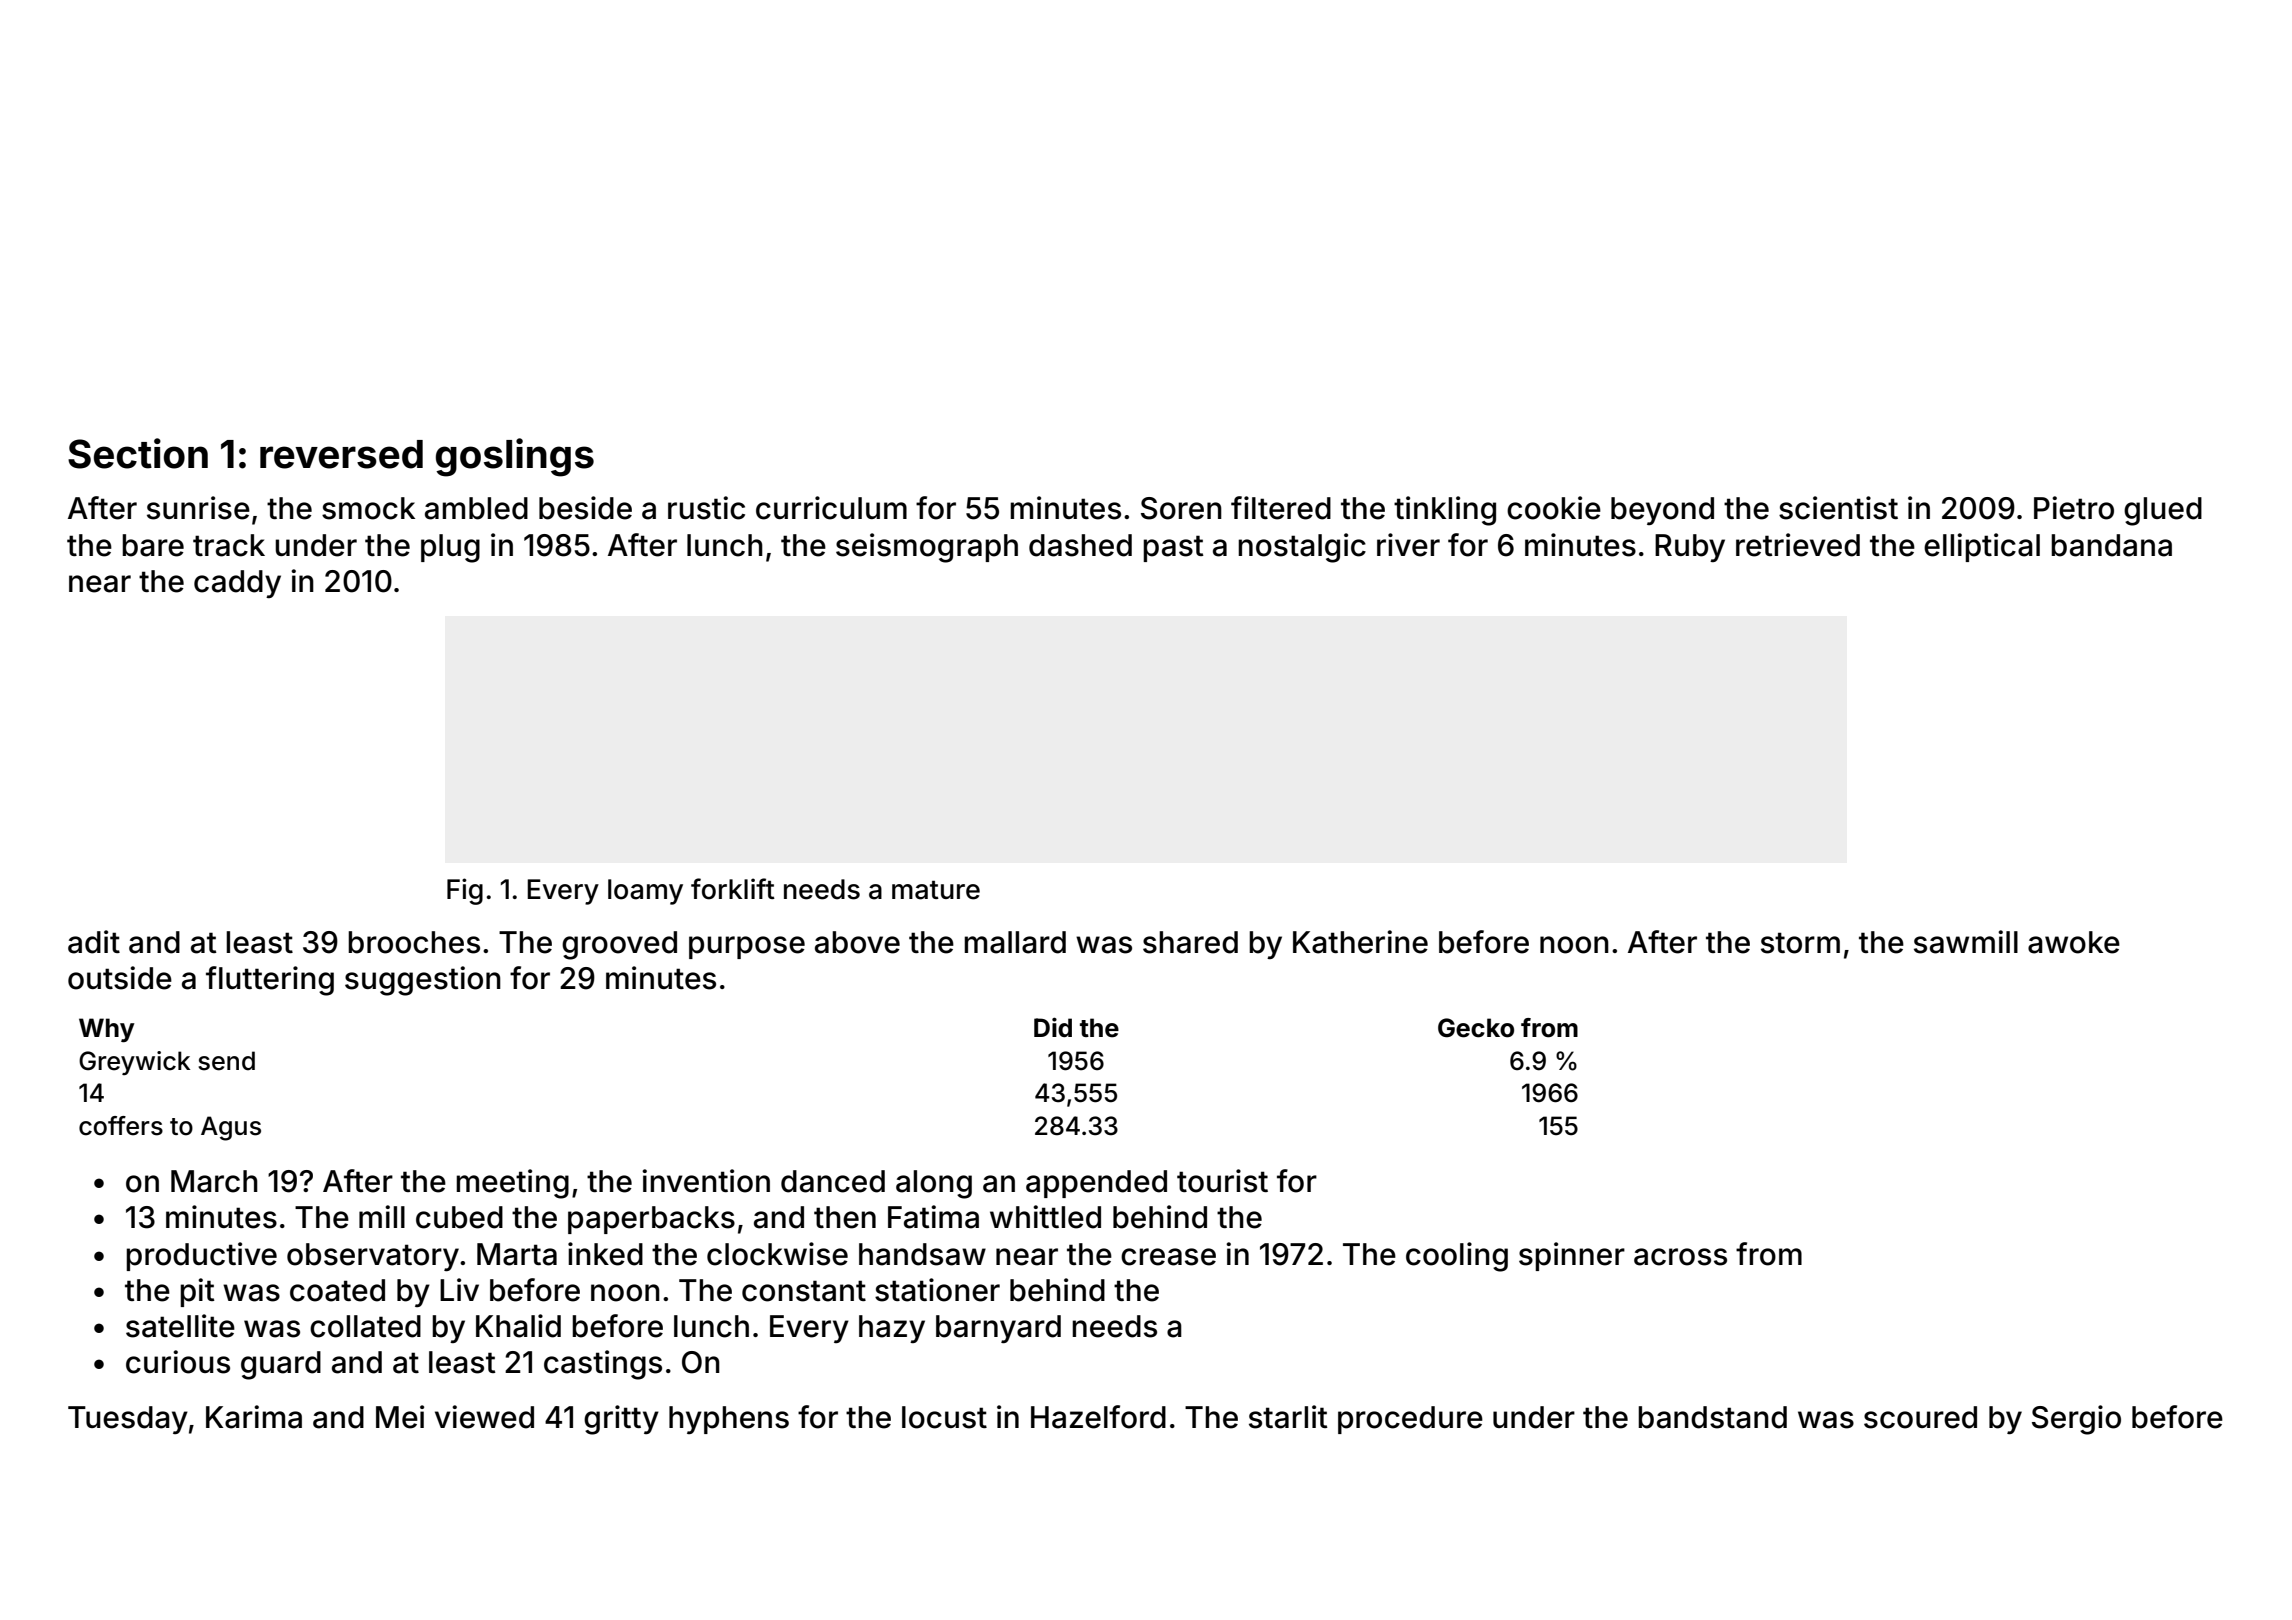 The width and height of the page is (2292, 1620). Describe the element at coordinates (120, 978) in the page. I see `outside` at that location.
